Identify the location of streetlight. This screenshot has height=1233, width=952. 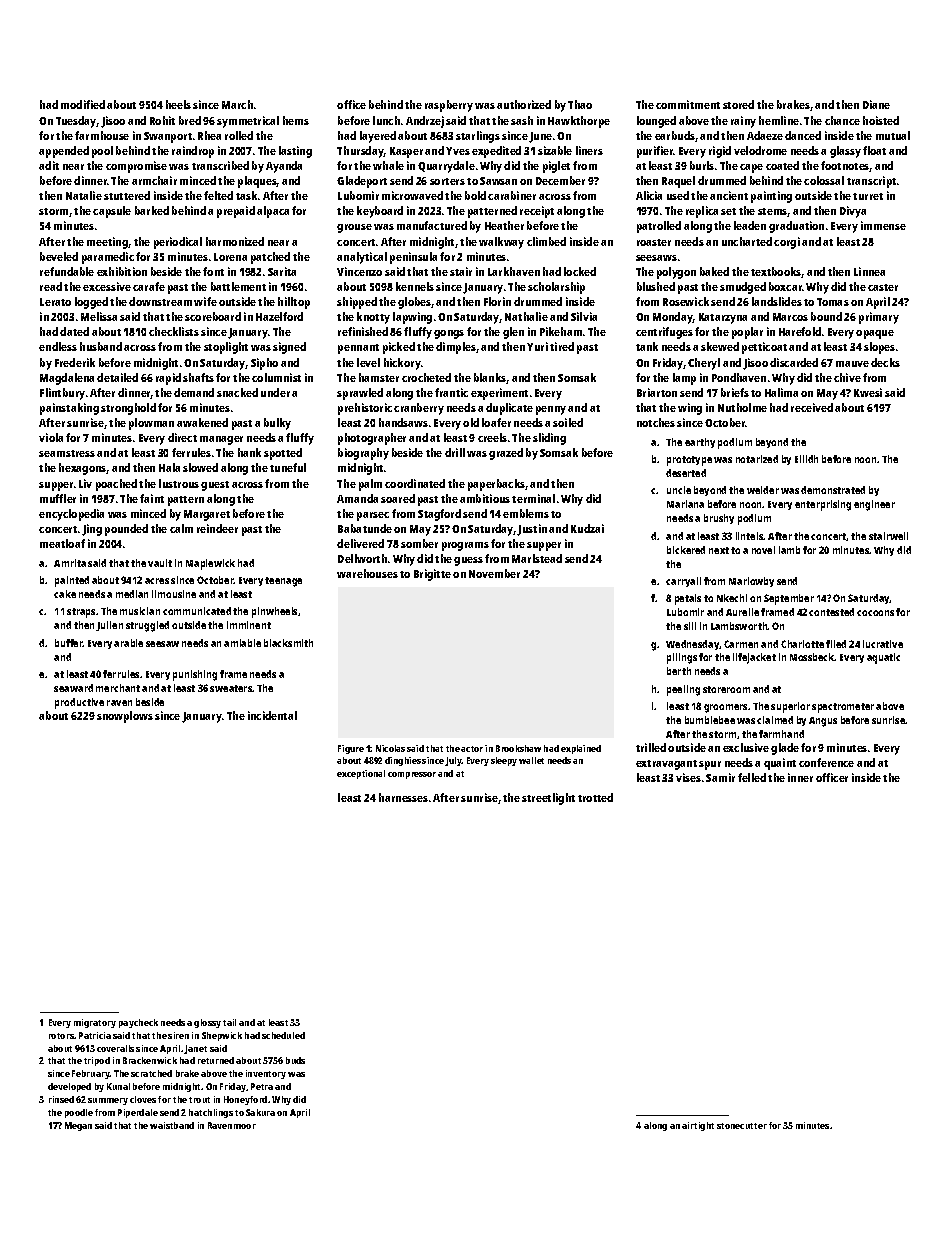
(548, 799).
